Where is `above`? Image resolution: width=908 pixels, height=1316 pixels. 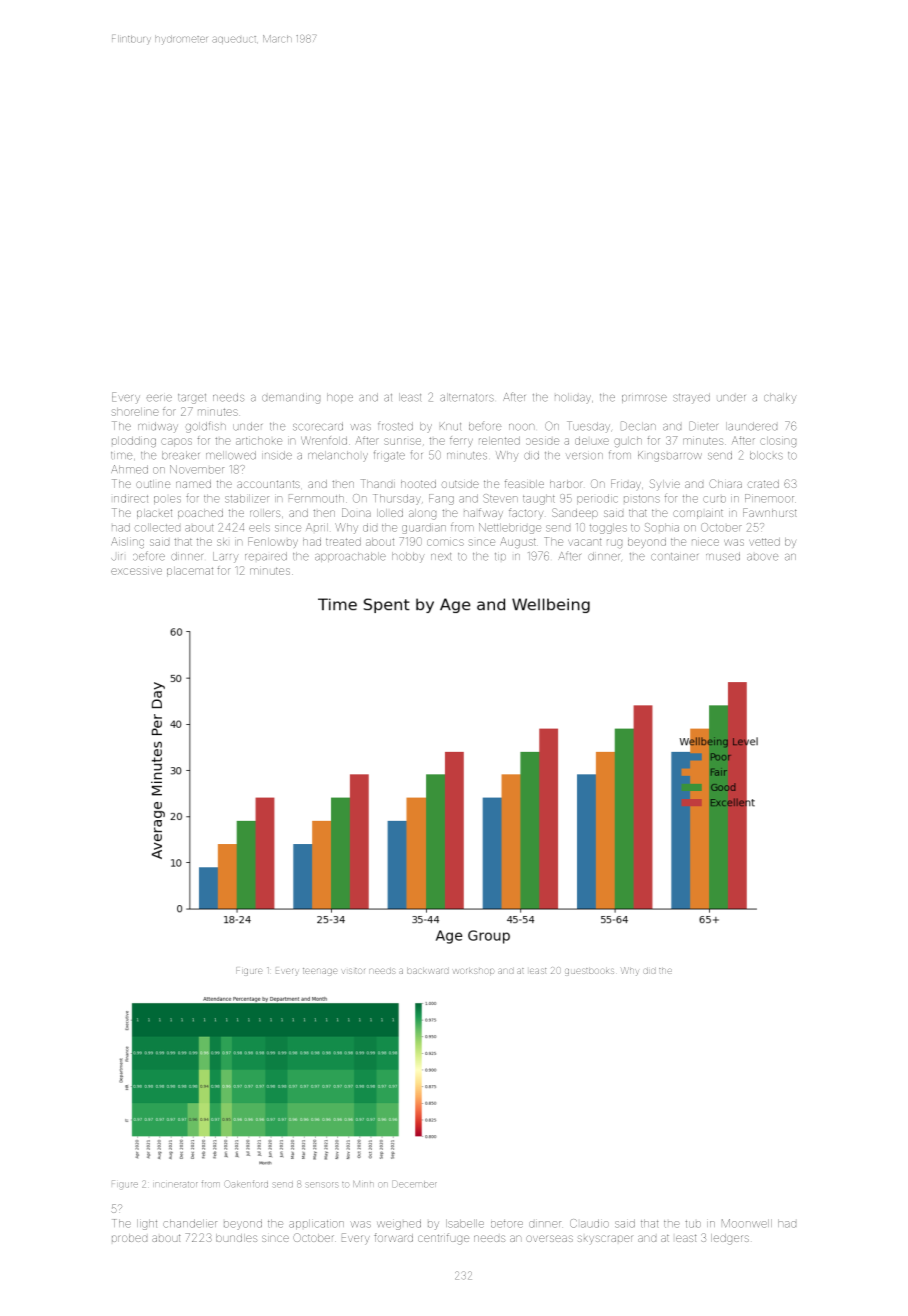 above is located at coordinates (762, 557).
